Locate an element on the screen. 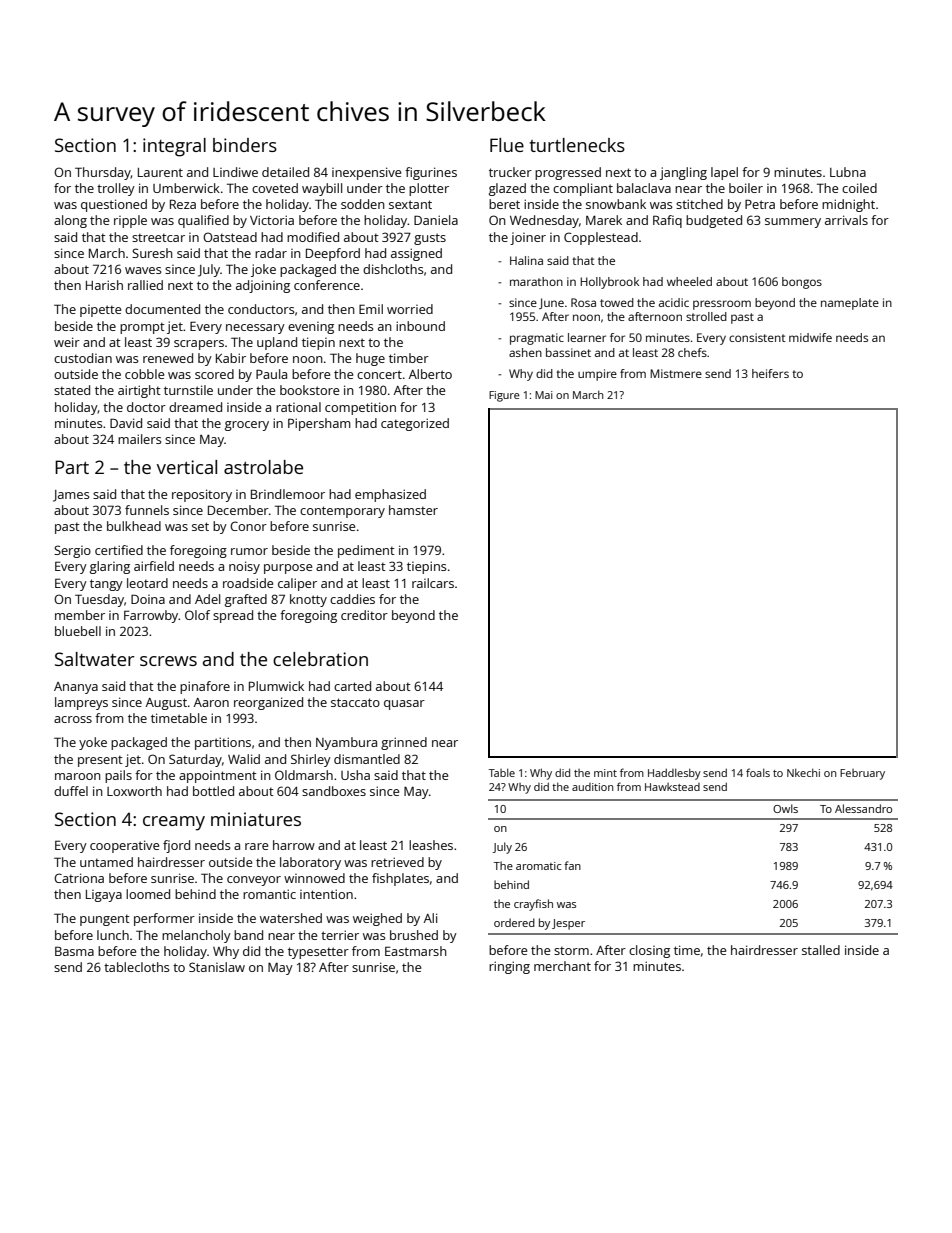 The width and height of the screenshot is (952, 1233). fjord is located at coordinates (176, 846).
